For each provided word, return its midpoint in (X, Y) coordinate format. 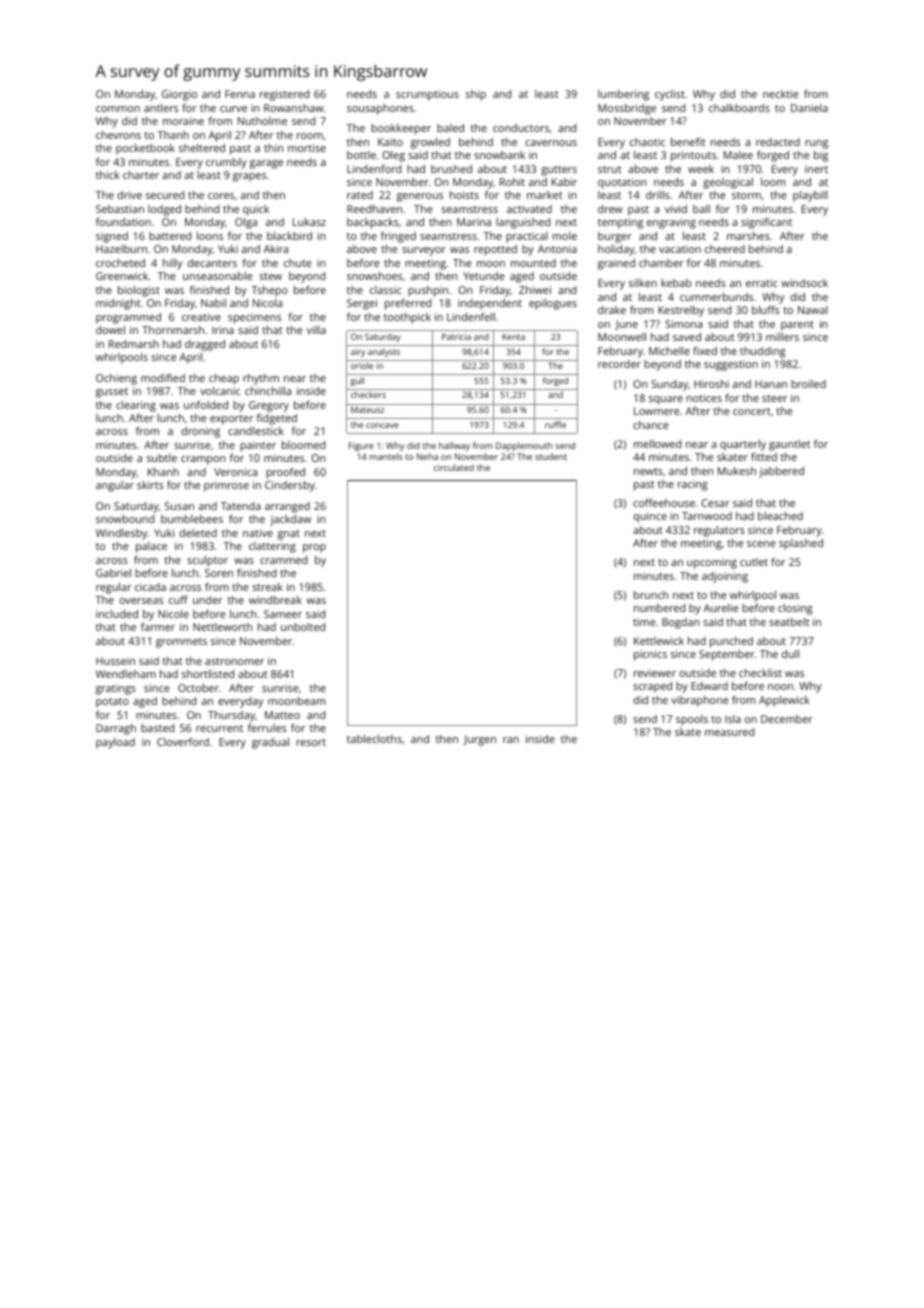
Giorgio (179, 95)
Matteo (282, 715)
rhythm (261, 379)
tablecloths (374, 739)
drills (658, 195)
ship (476, 95)
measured (729, 732)
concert (752, 411)
